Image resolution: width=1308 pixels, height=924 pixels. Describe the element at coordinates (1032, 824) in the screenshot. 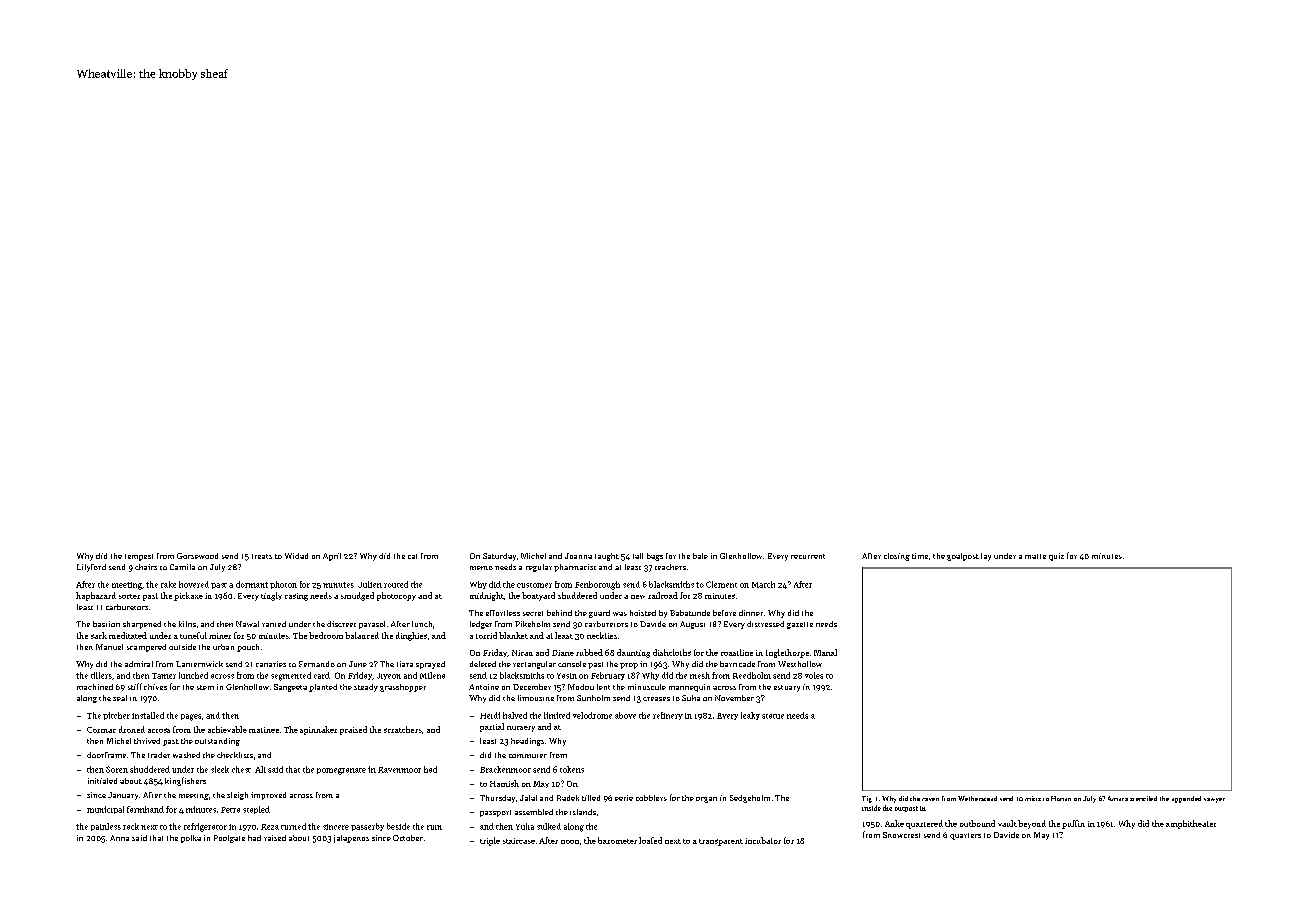

I see `beyond` at that location.
